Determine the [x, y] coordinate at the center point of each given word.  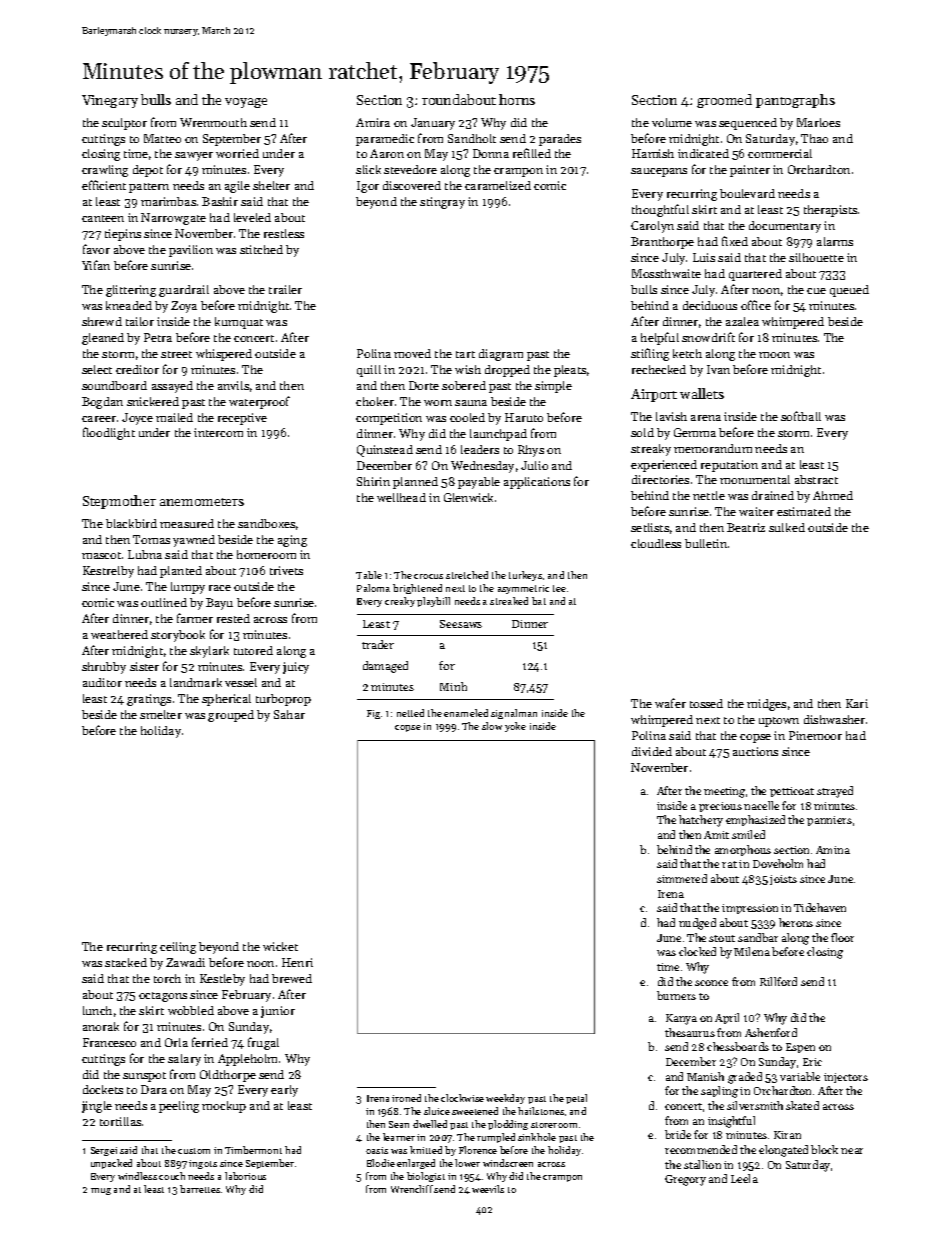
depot [148, 171]
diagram [501, 355]
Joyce [137, 419]
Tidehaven [820, 907]
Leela [744, 1178]
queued [849, 291]
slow [492, 726]
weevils [488, 1189]
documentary [785, 227]
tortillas [120, 1121]
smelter [161, 714]
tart [465, 354]
